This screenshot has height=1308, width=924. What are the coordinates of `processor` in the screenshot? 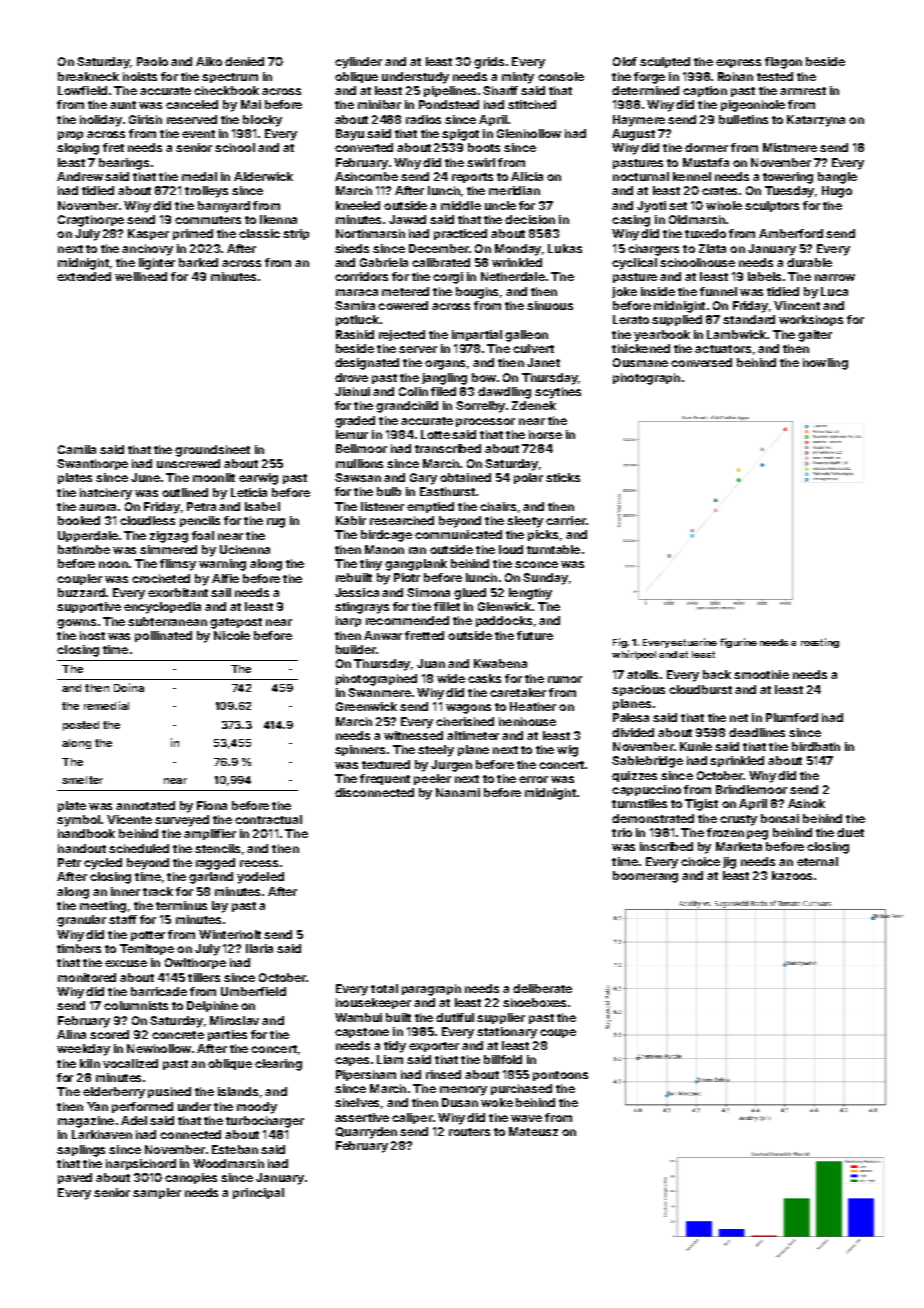 It's located at (485, 422).
